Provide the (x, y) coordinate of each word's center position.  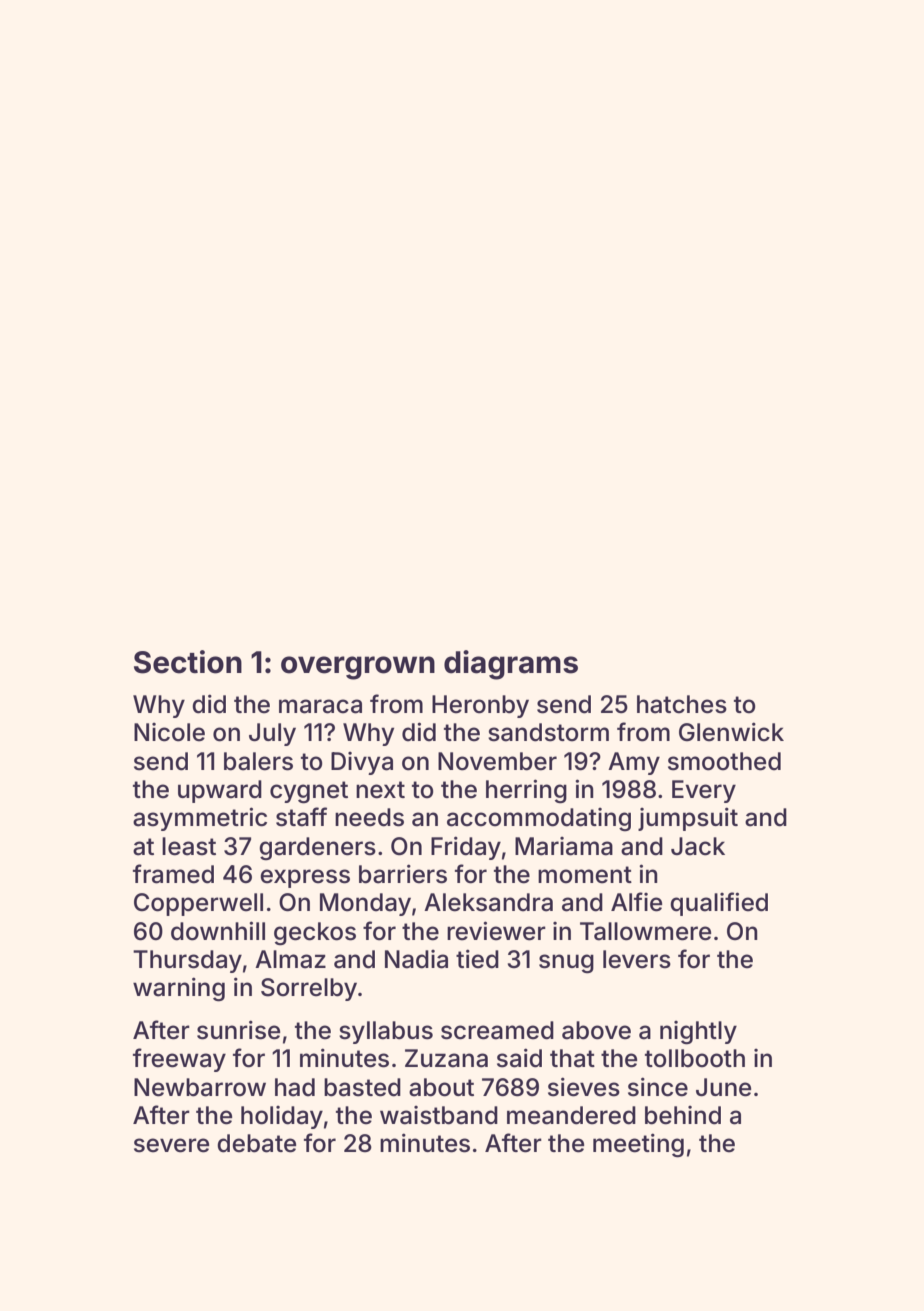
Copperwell (198, 904)
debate (256, 1143)
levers (637, 959)
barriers (403, 874)
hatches (682, 704)
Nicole (169, 732)
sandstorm (548, 732)
